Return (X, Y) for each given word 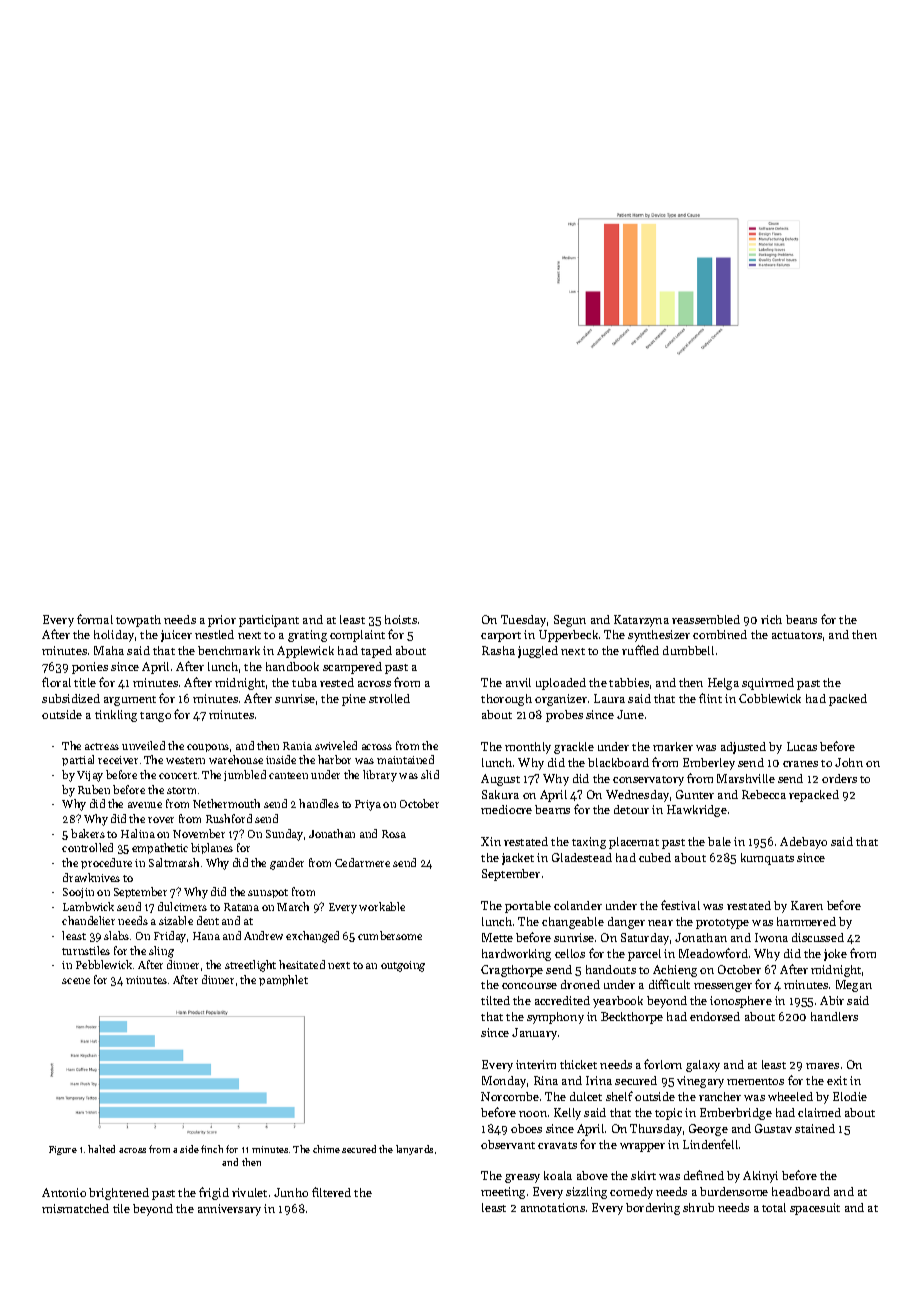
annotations (553, 1207)
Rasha (498, 650)
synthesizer (659, 636)
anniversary (229, 1210)
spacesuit (815, 1209)
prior (222, 621)
